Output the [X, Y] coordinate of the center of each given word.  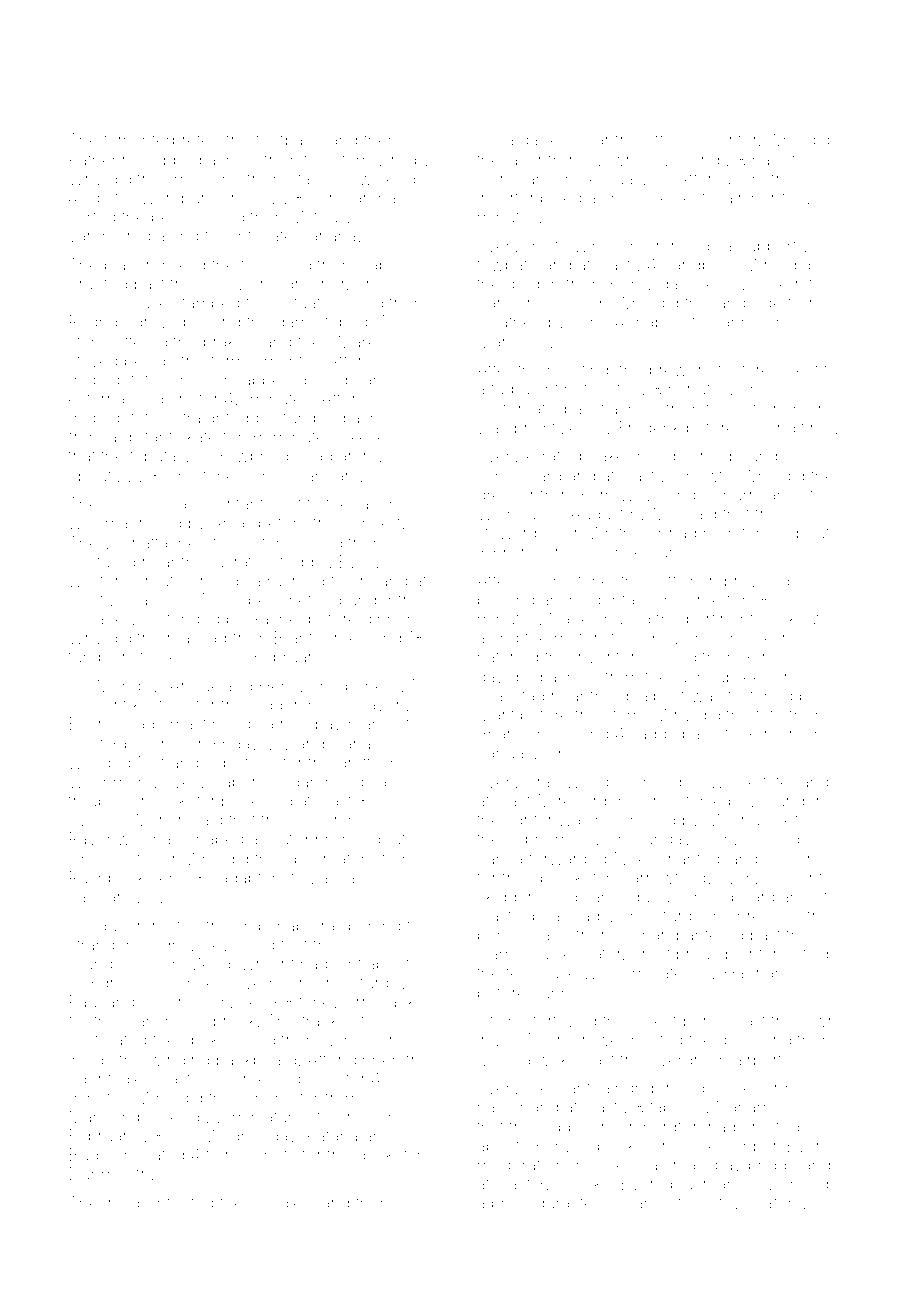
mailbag [197, 639]
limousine [204, 178]
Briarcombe [521, 733]
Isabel [379, 264]
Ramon [771, 733]
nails [769, 159]
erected [770, 1126]
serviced [235, 1001]
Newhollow [633, 159]
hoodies [280, 1202]
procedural [532, 1204]
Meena [504, 1059]
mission [203, 381]
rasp [407, 162]
